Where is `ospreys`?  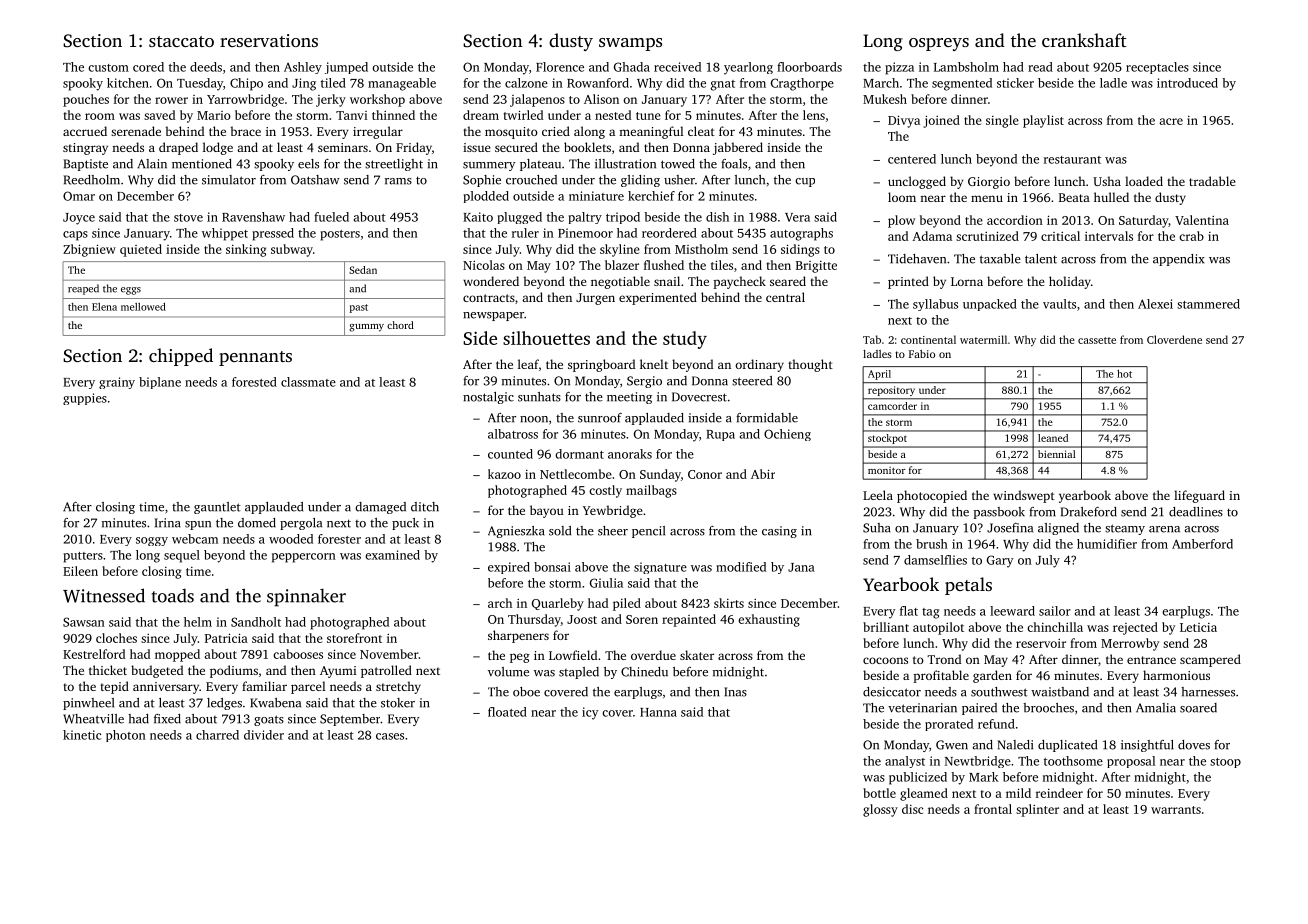 ospreys is located at coordinates (939, 44).
